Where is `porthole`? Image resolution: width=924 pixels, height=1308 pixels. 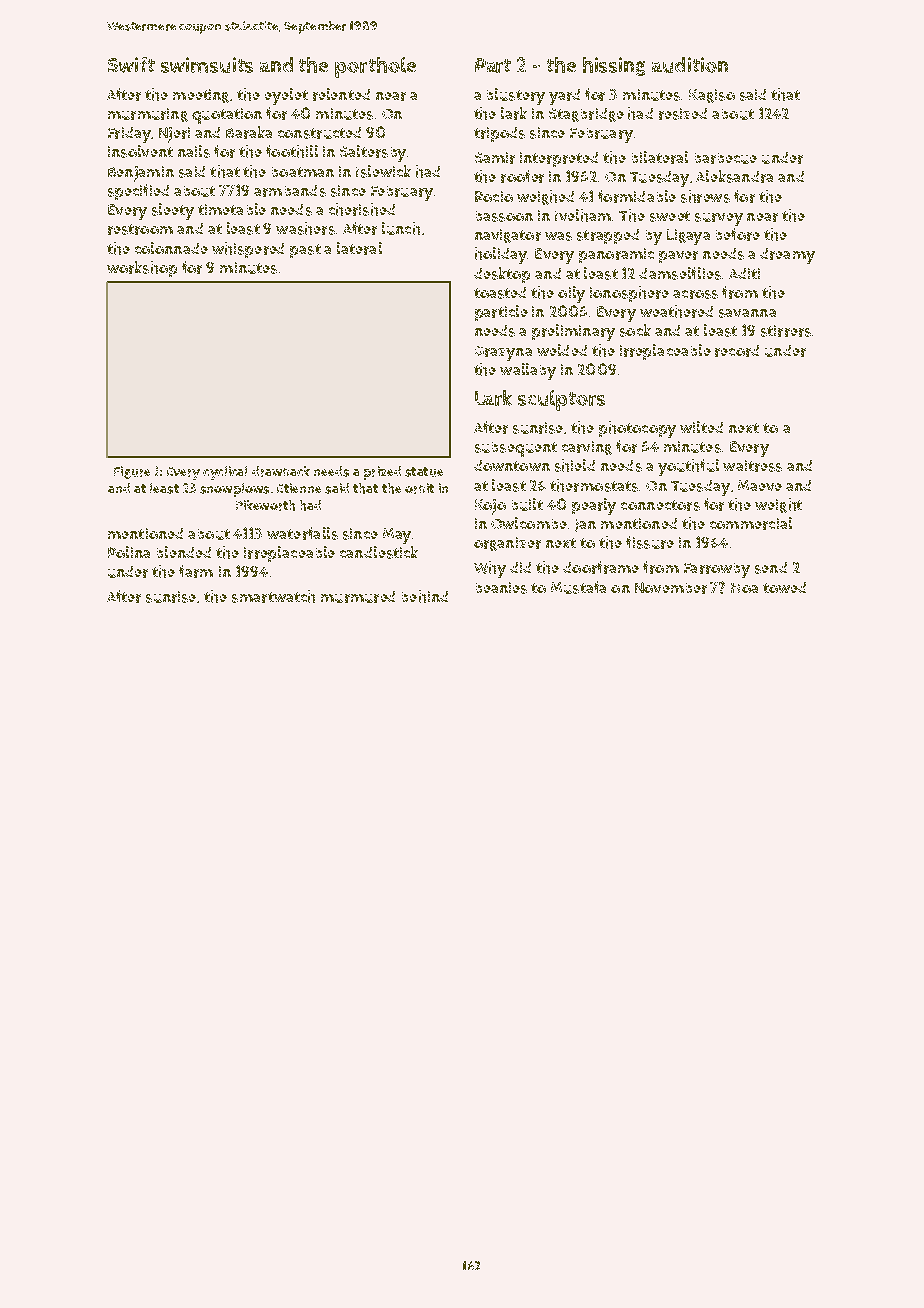
porthole is located at coordinates (375, 67).
